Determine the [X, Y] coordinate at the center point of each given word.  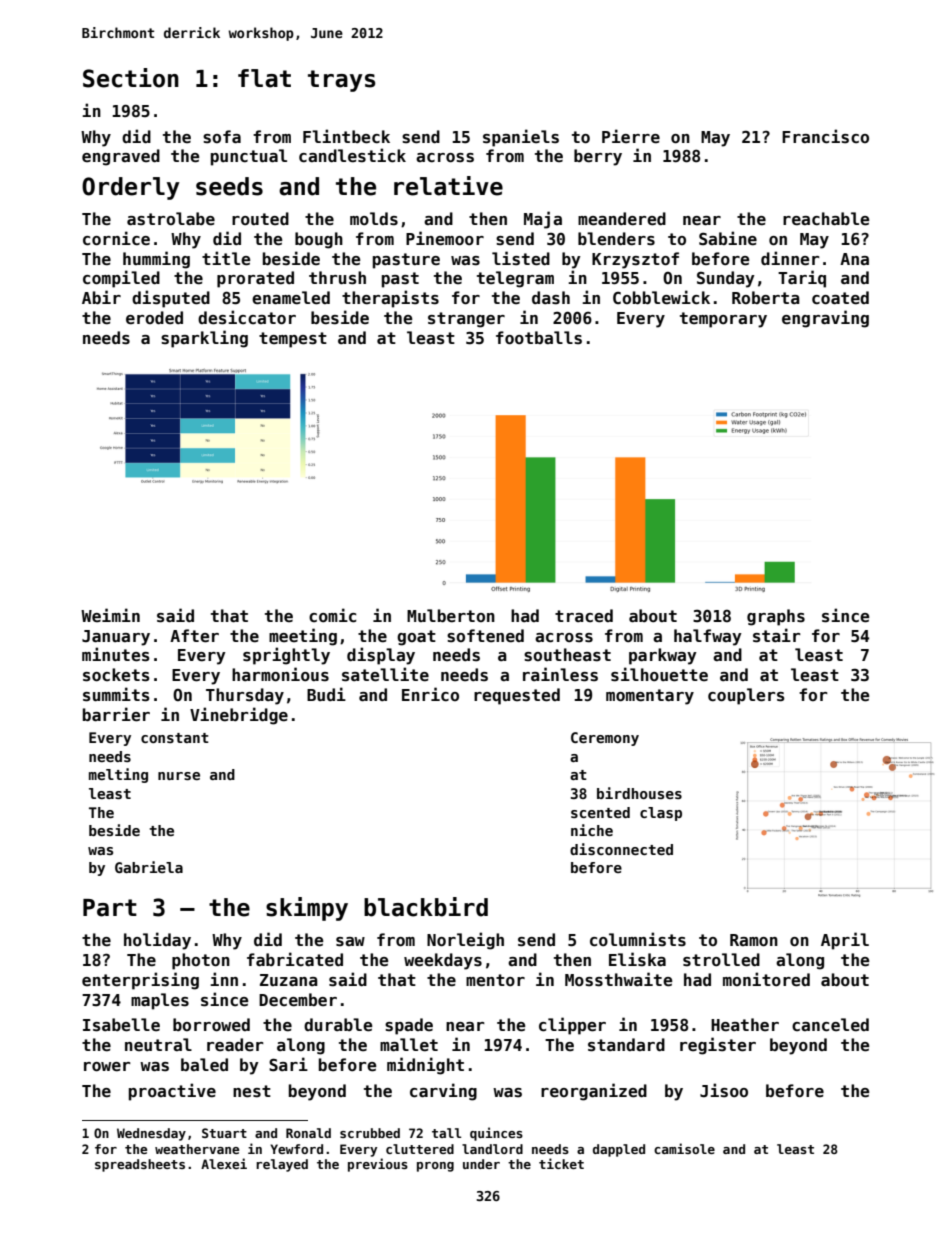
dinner [790, 258]
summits [116, 694]
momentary [650, 697]
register [718, 1046]
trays [342, 81]
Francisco [825, 136]
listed [521, 258]
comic [332, 615]
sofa [222, 137]
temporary [723, 320]
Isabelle [121, 1025]
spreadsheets [140, 1165]
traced [584, 616]
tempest [293, 340]
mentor [495, 980]
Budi [326, 694]
